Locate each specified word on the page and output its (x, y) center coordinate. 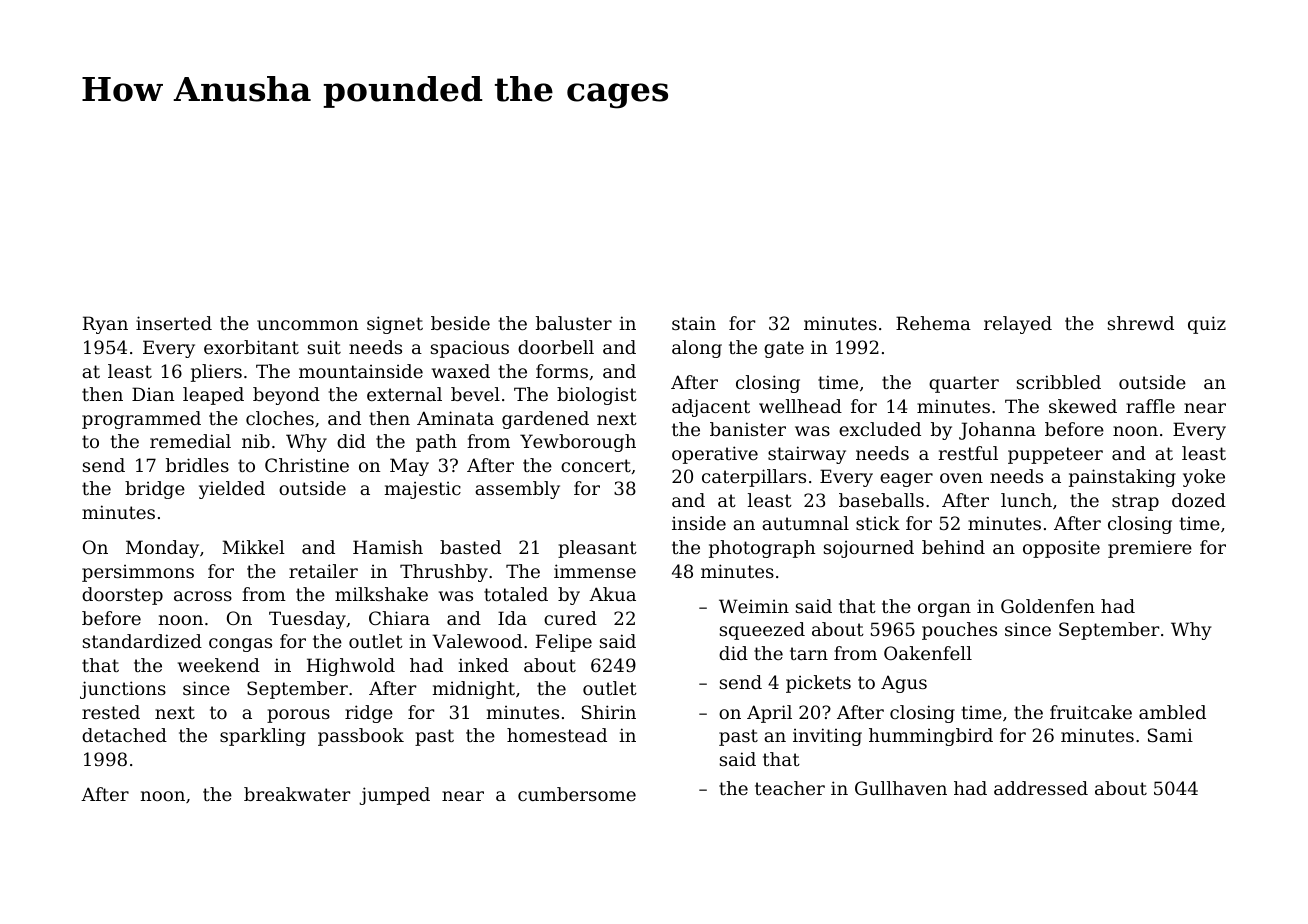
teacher (790, 788)
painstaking (1122, 478)
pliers (216, 373)
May (409, 467)
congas (240, 645)
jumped (394, 796)
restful (968, 453)
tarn (809, 653)
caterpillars (754, 478)
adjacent (711, 408)
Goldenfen (1048, 606)
